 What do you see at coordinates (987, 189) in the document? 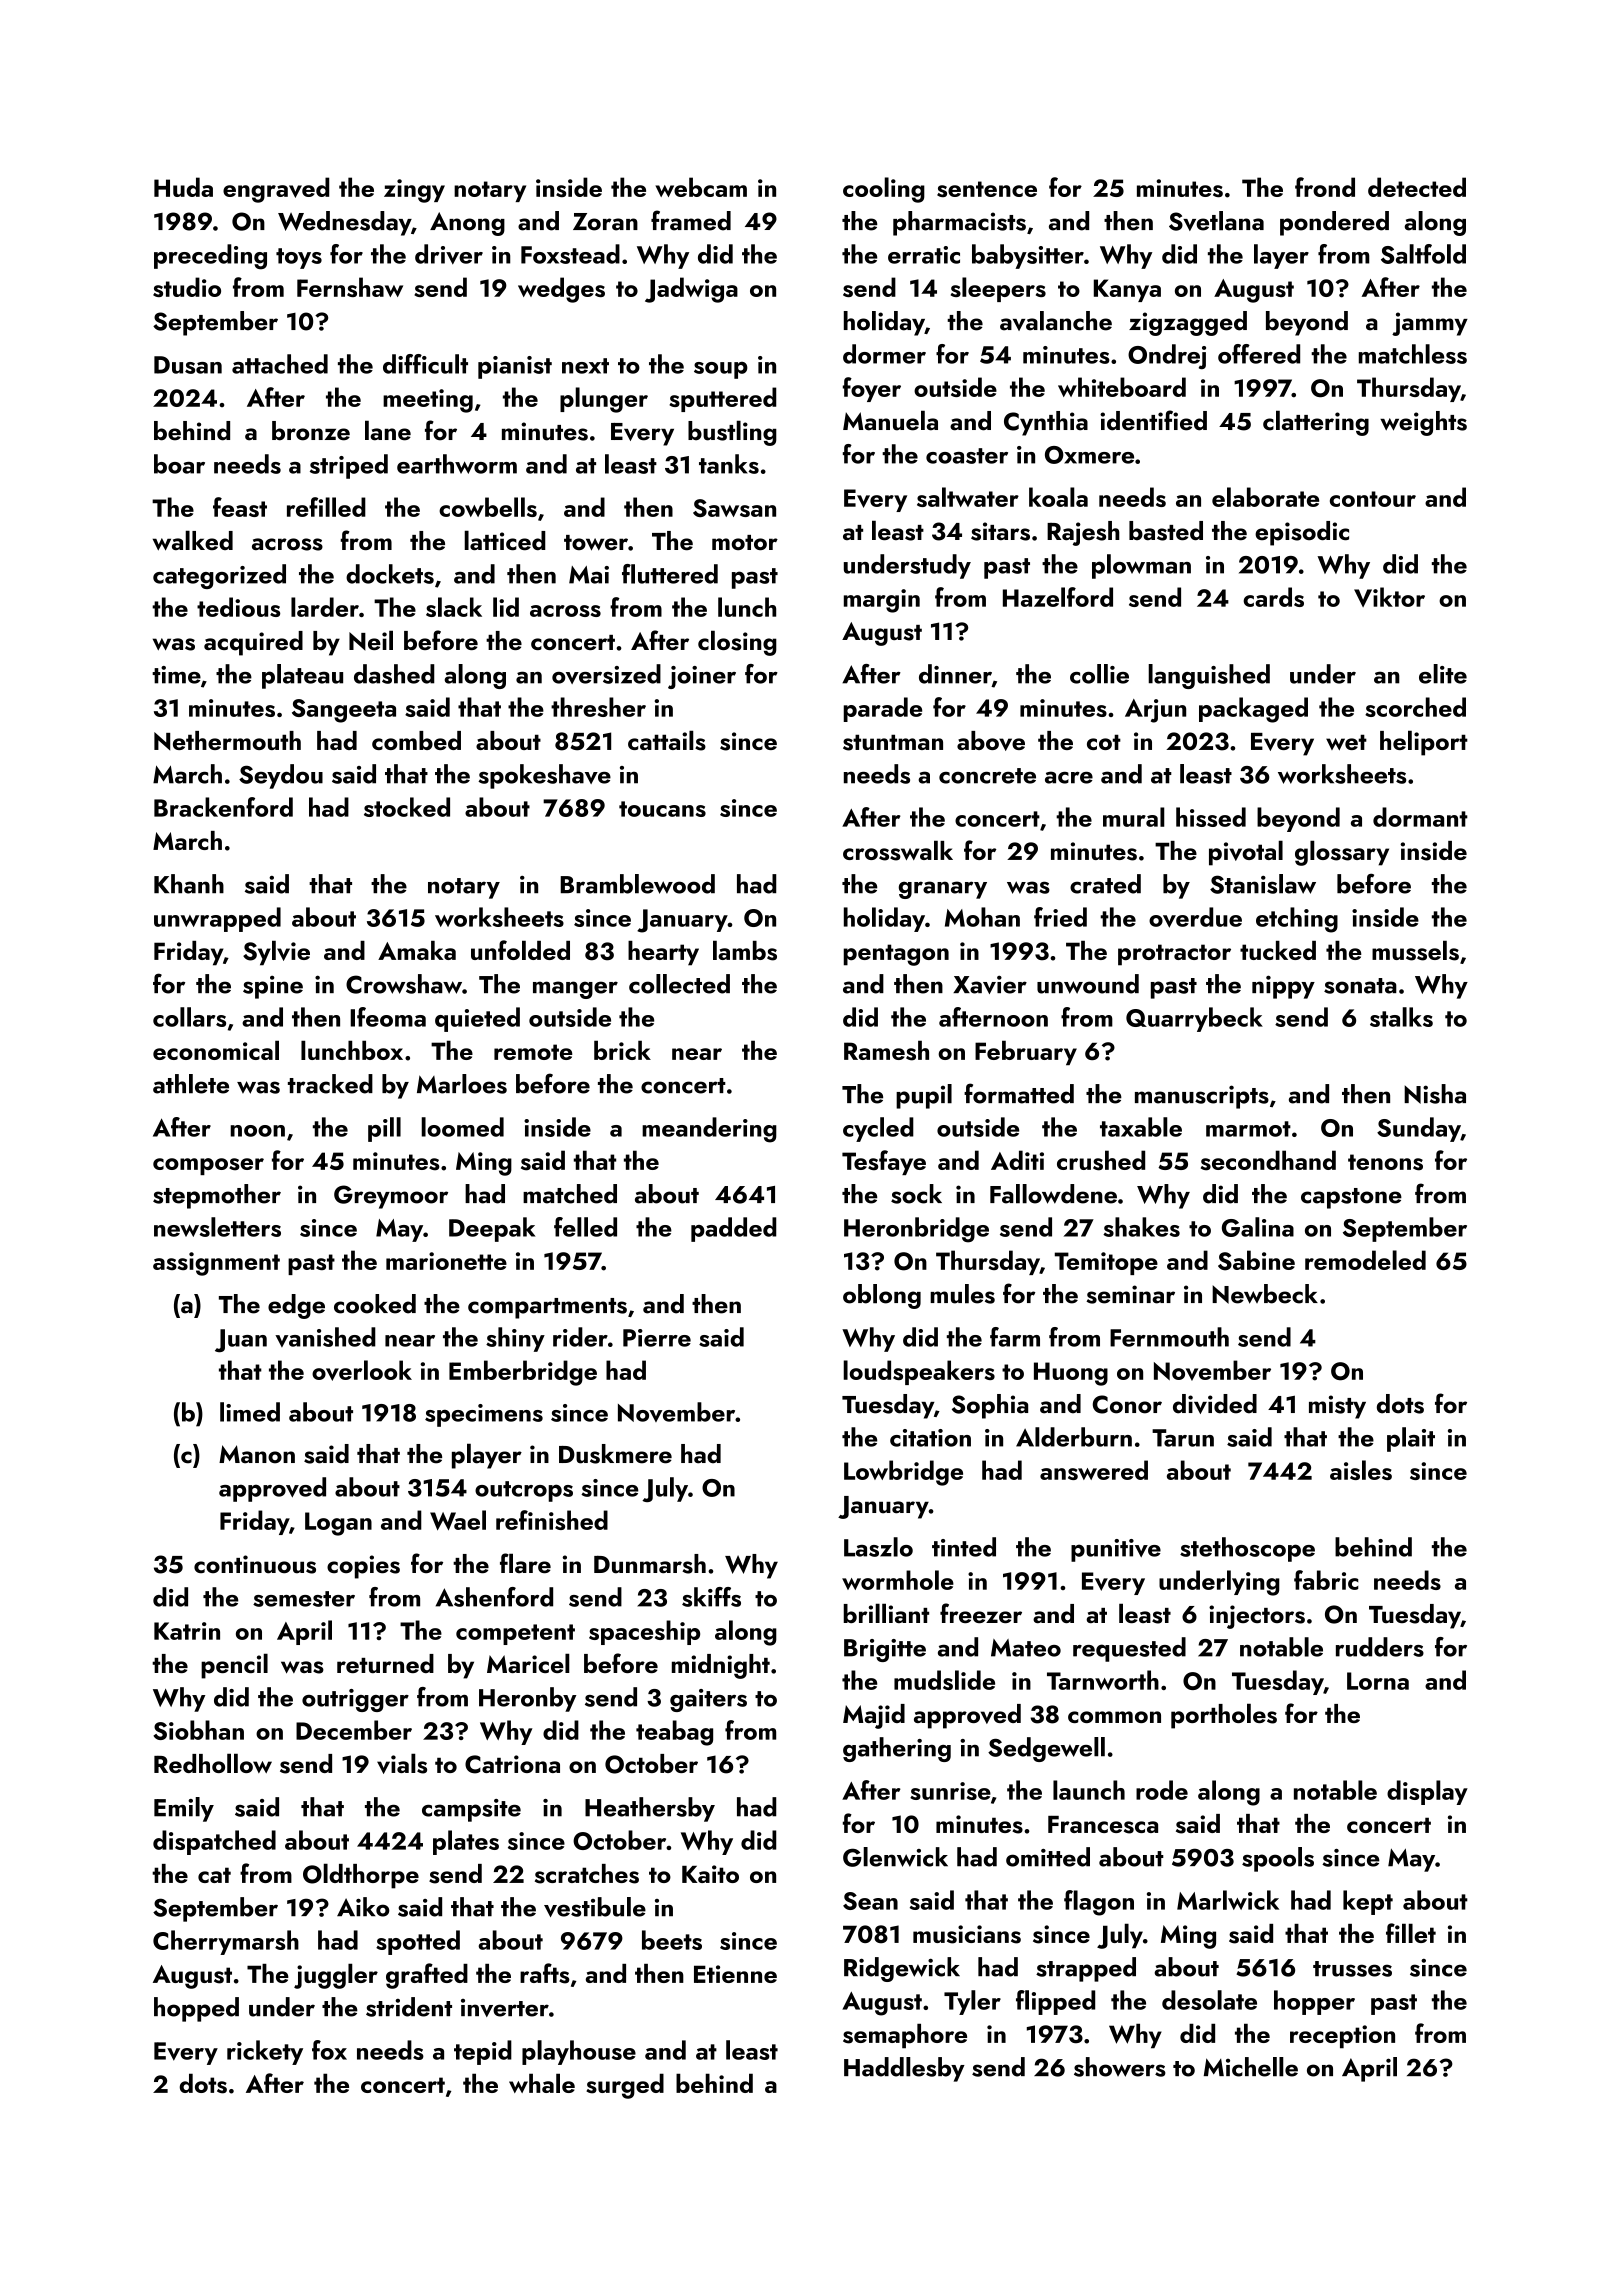
I see `sentence` at bounding box center [987, 189].
